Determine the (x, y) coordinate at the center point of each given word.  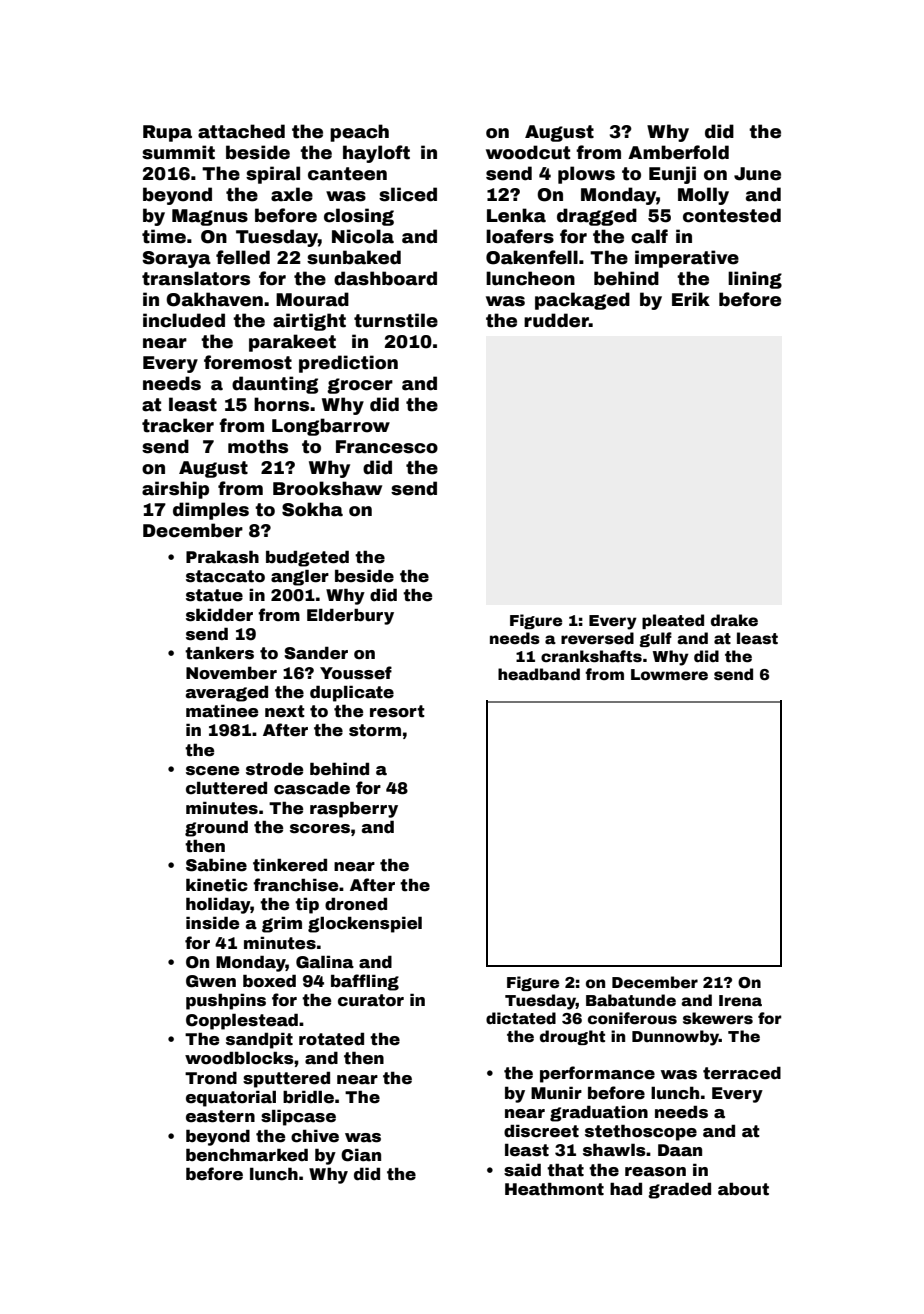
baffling (365, 982)
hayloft (376, 154)
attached (241, 131)
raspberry (354, 810)
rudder (556, 320)
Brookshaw (327, 488)
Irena (740, 1001)
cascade (312, 788)
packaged (582, 301)
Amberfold (678, 152)
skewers (718, 1018)
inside (212, 923)
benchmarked (247, 1155)
